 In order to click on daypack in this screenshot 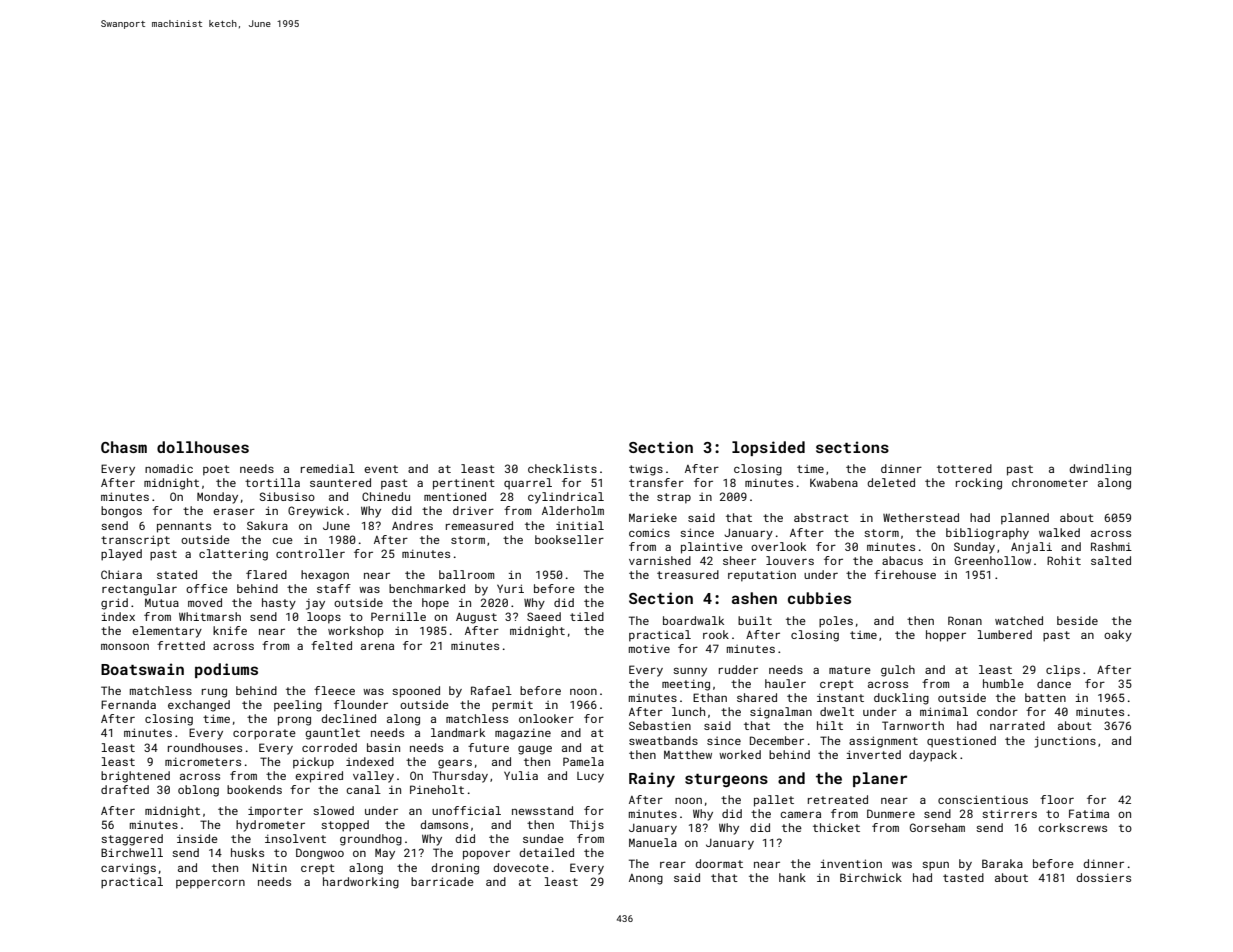, I will do `click(933, 756)`.
